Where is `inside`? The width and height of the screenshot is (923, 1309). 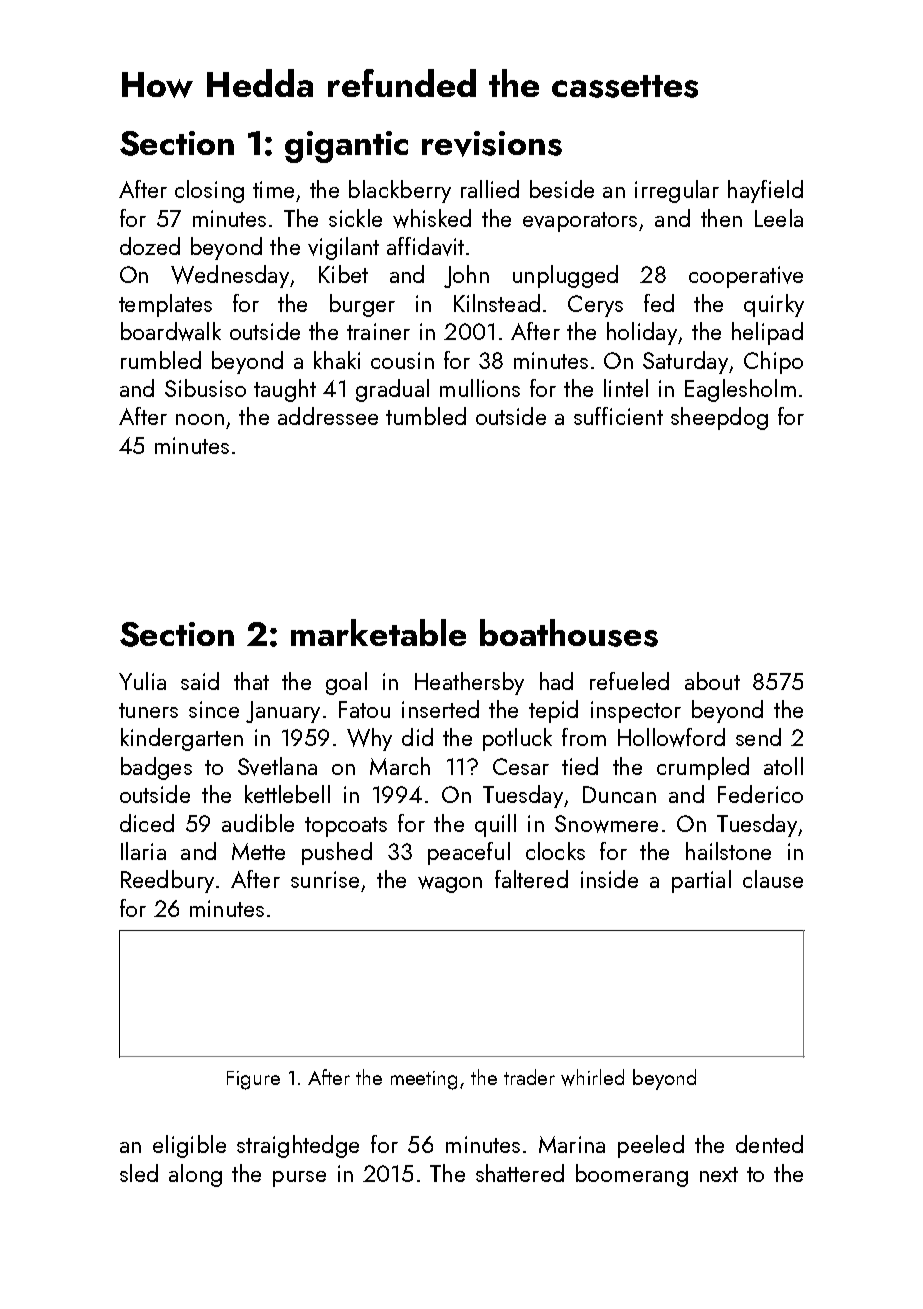 inside is located at coordinates (609, 879).
